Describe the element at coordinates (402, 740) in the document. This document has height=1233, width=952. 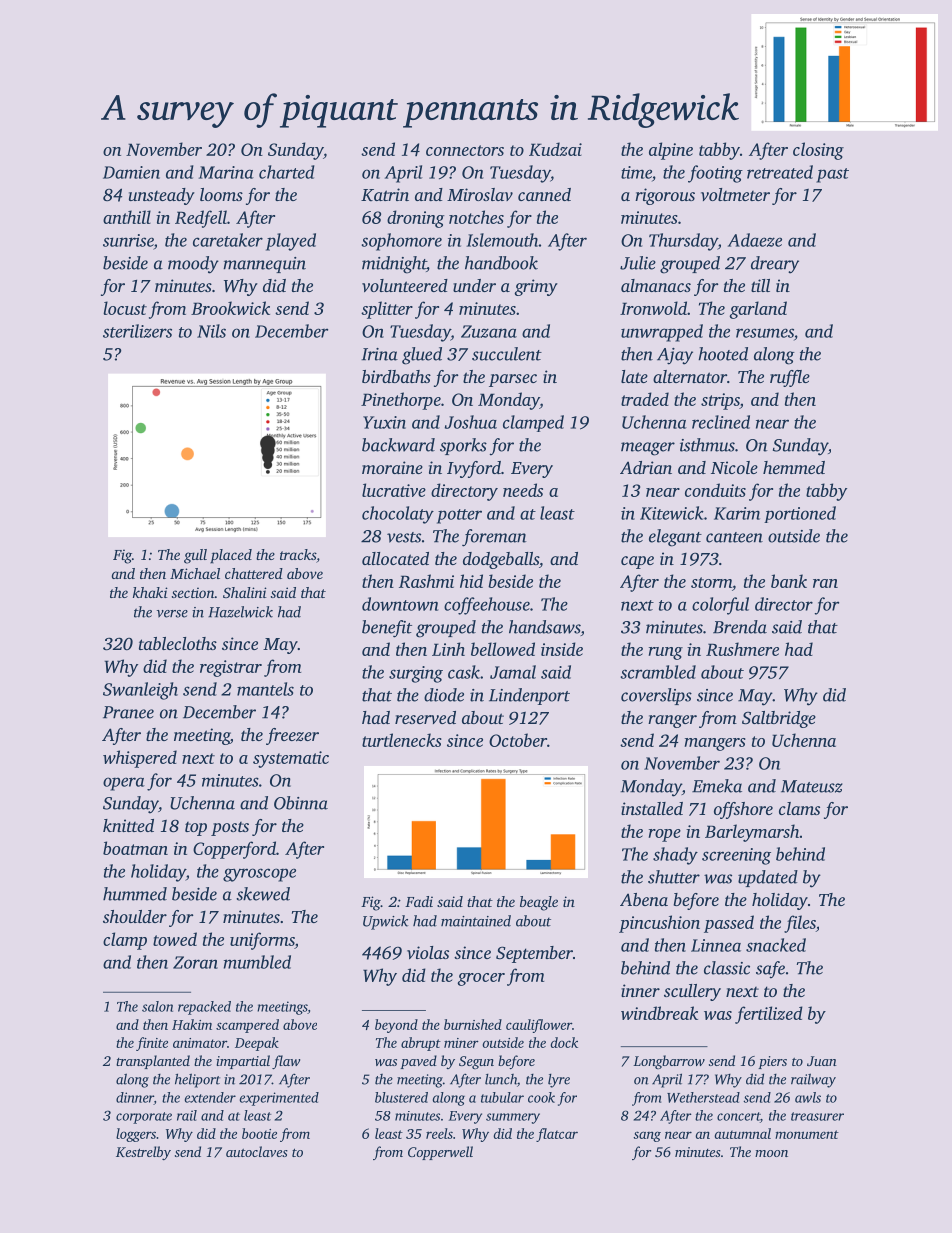
I see `turtlenecks` at that location.
